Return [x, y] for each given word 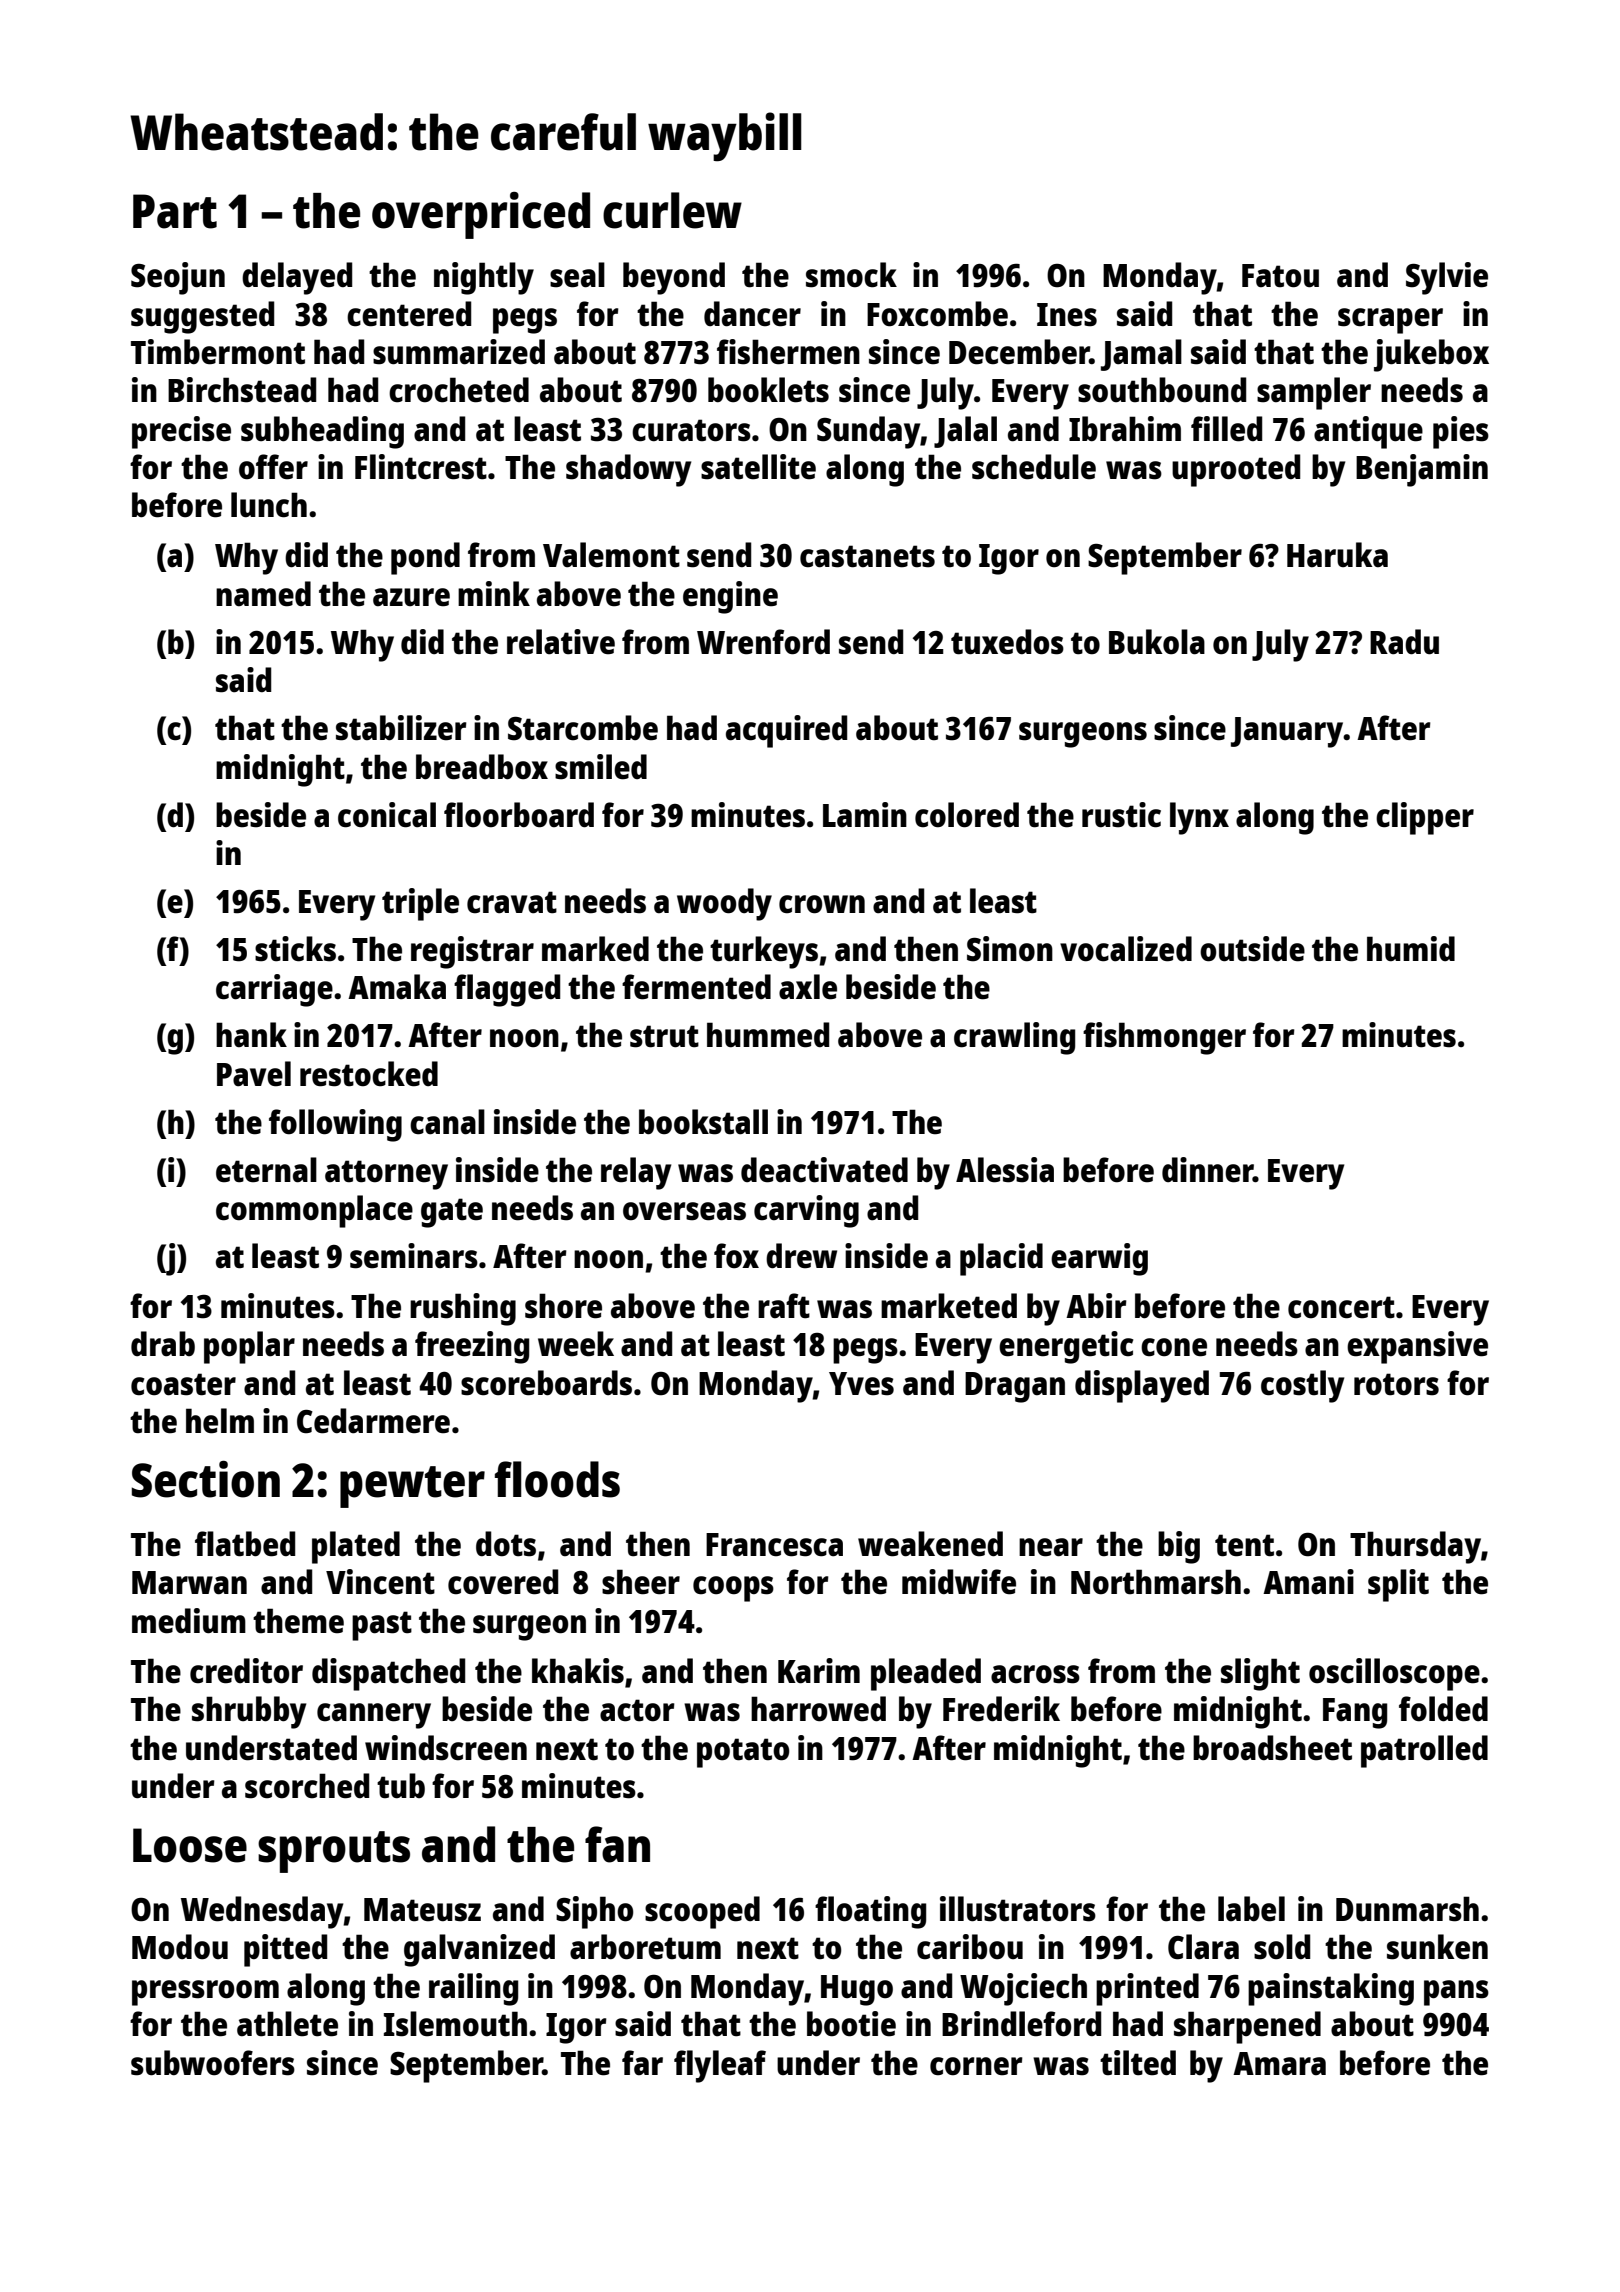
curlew [672, 210]
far [642, 2063]
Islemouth [455, 2024]
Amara [1279, 2064]
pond [425, 558]
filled [1226, 429]
